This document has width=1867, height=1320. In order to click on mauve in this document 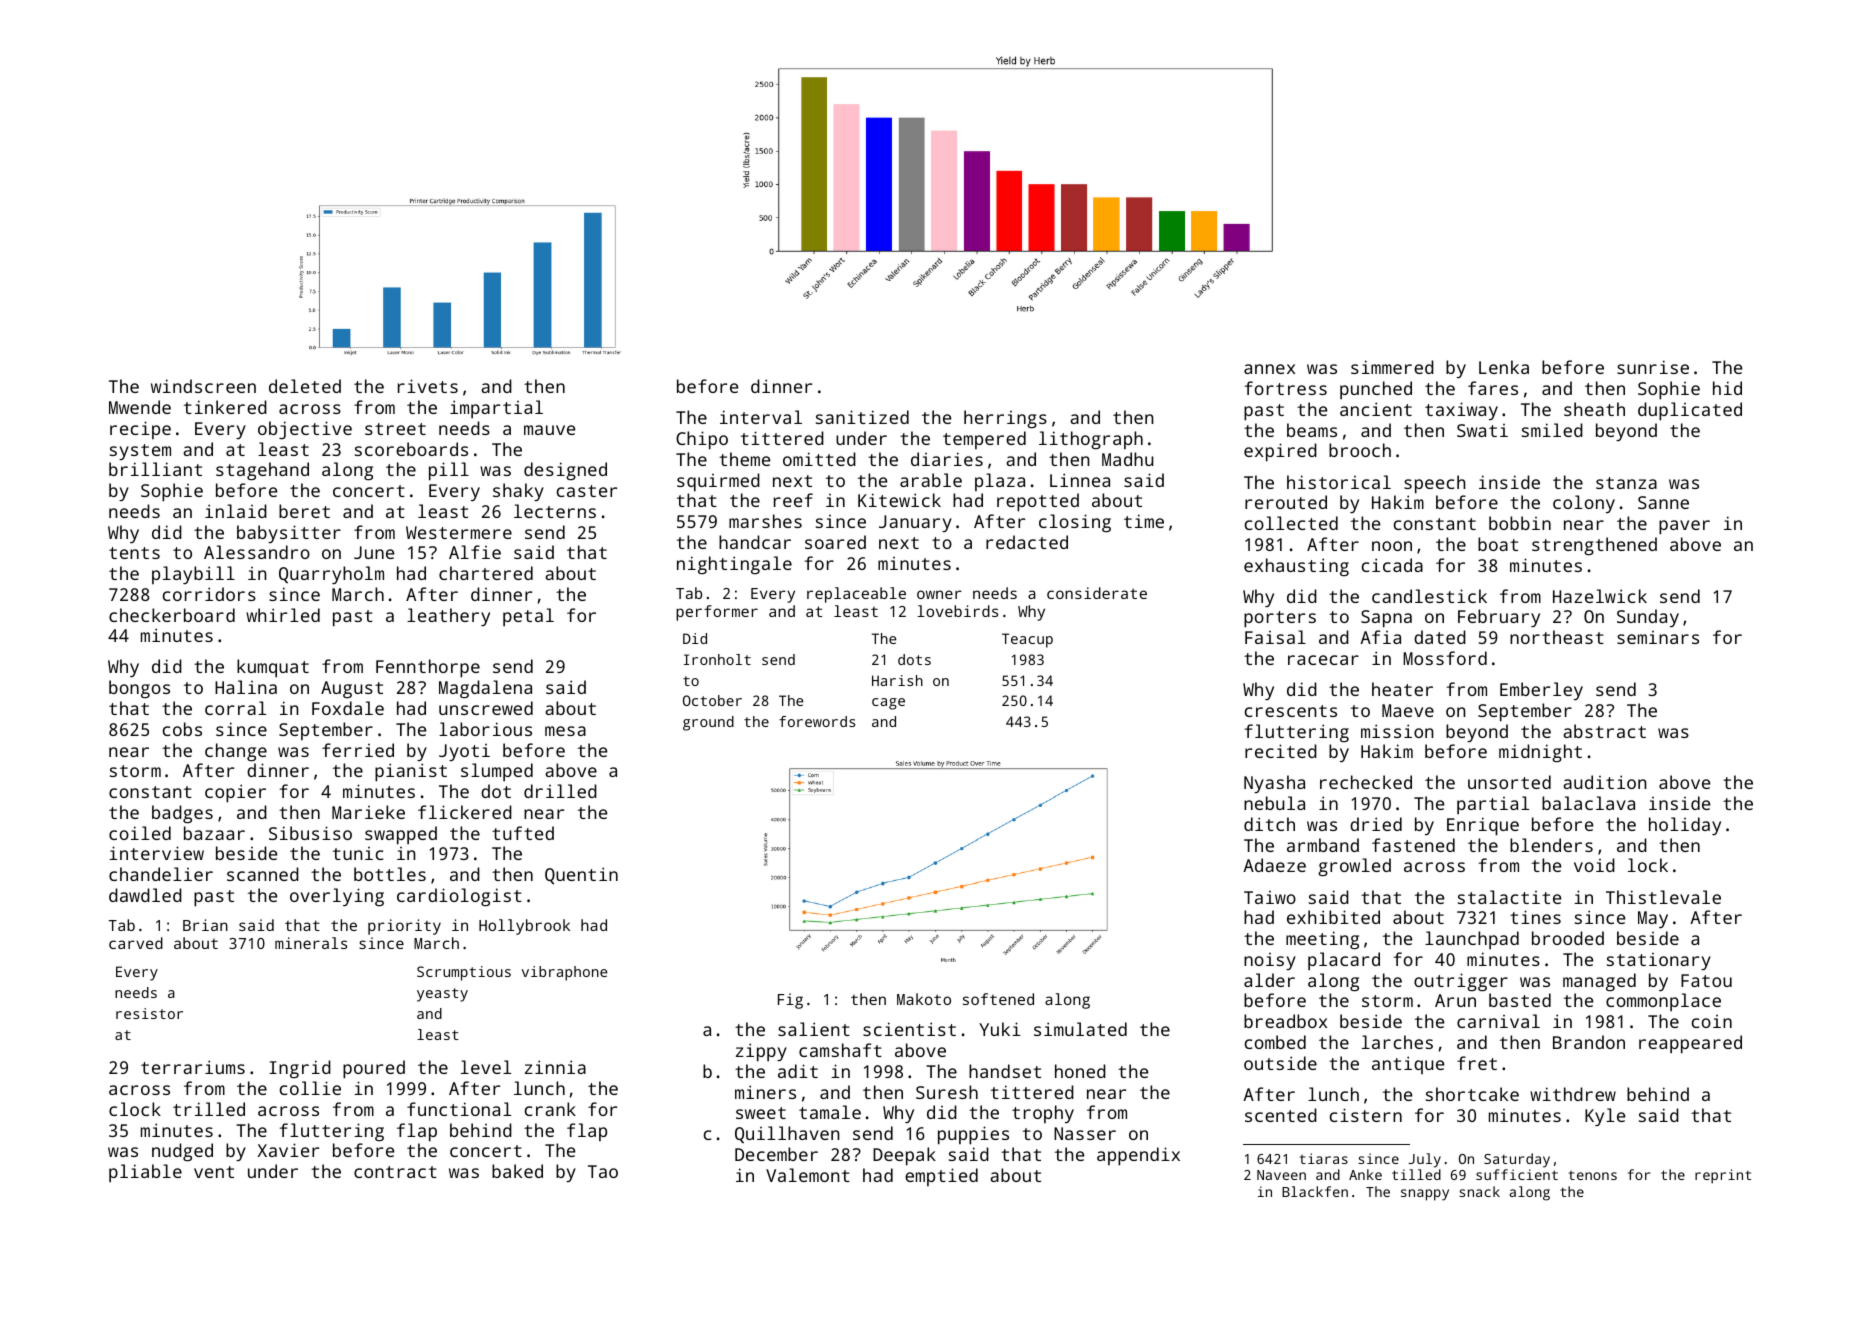, I will do `click(549, 430)`.
